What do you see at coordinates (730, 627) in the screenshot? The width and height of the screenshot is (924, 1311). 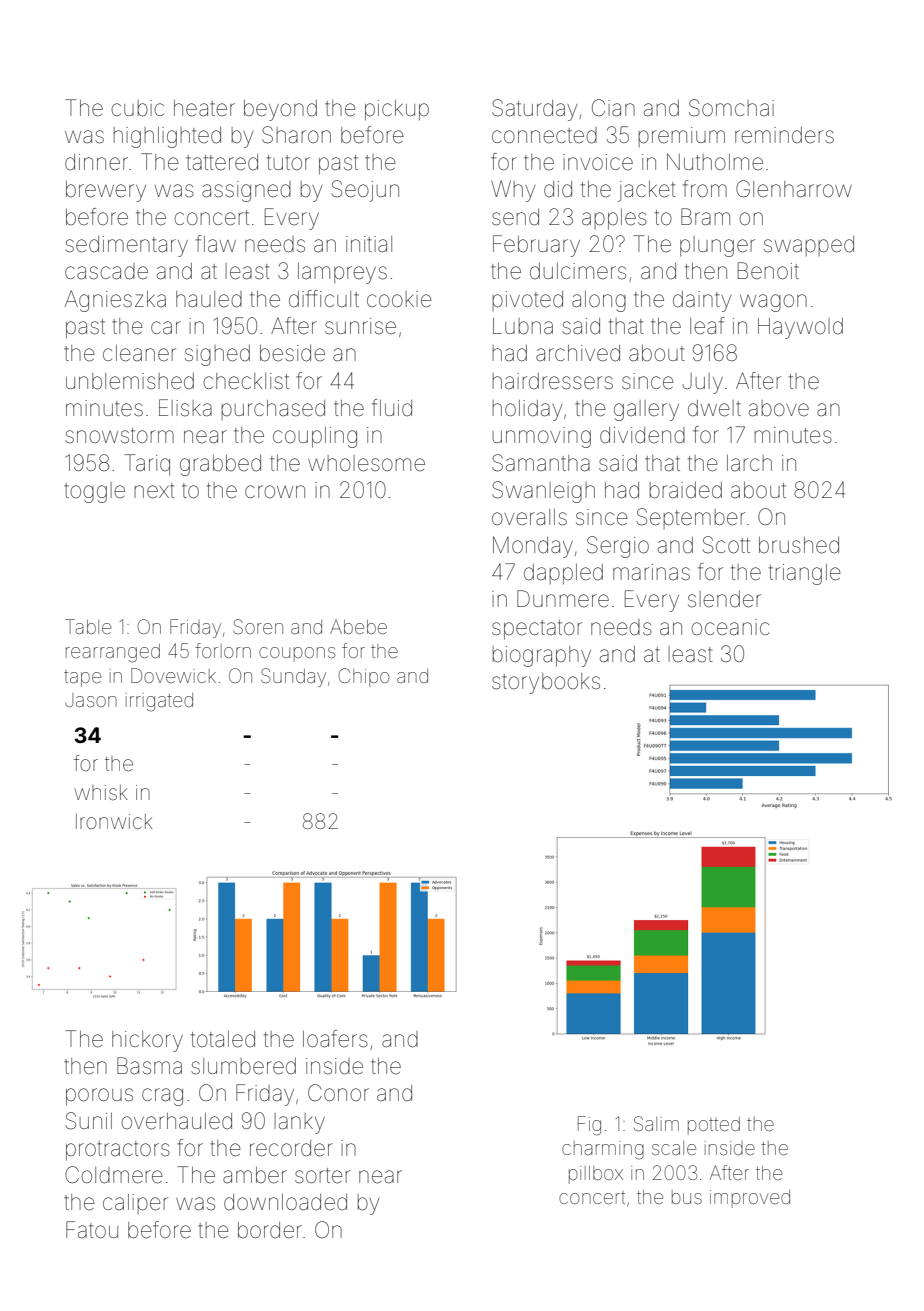 I see `oceanic` at bounding box center [730, 627].
